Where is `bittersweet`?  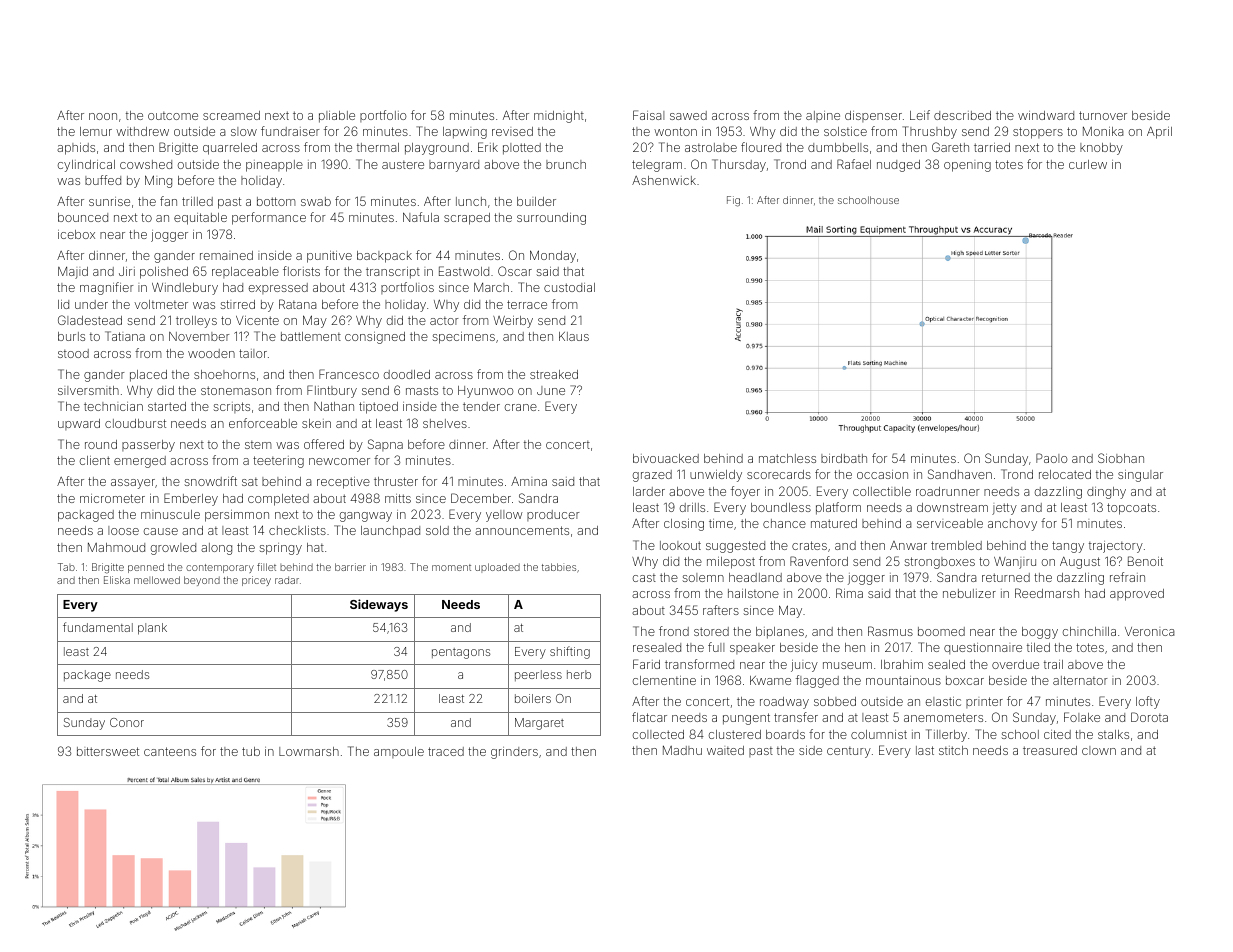
bittersweet is located at coordinates (108, 751).
